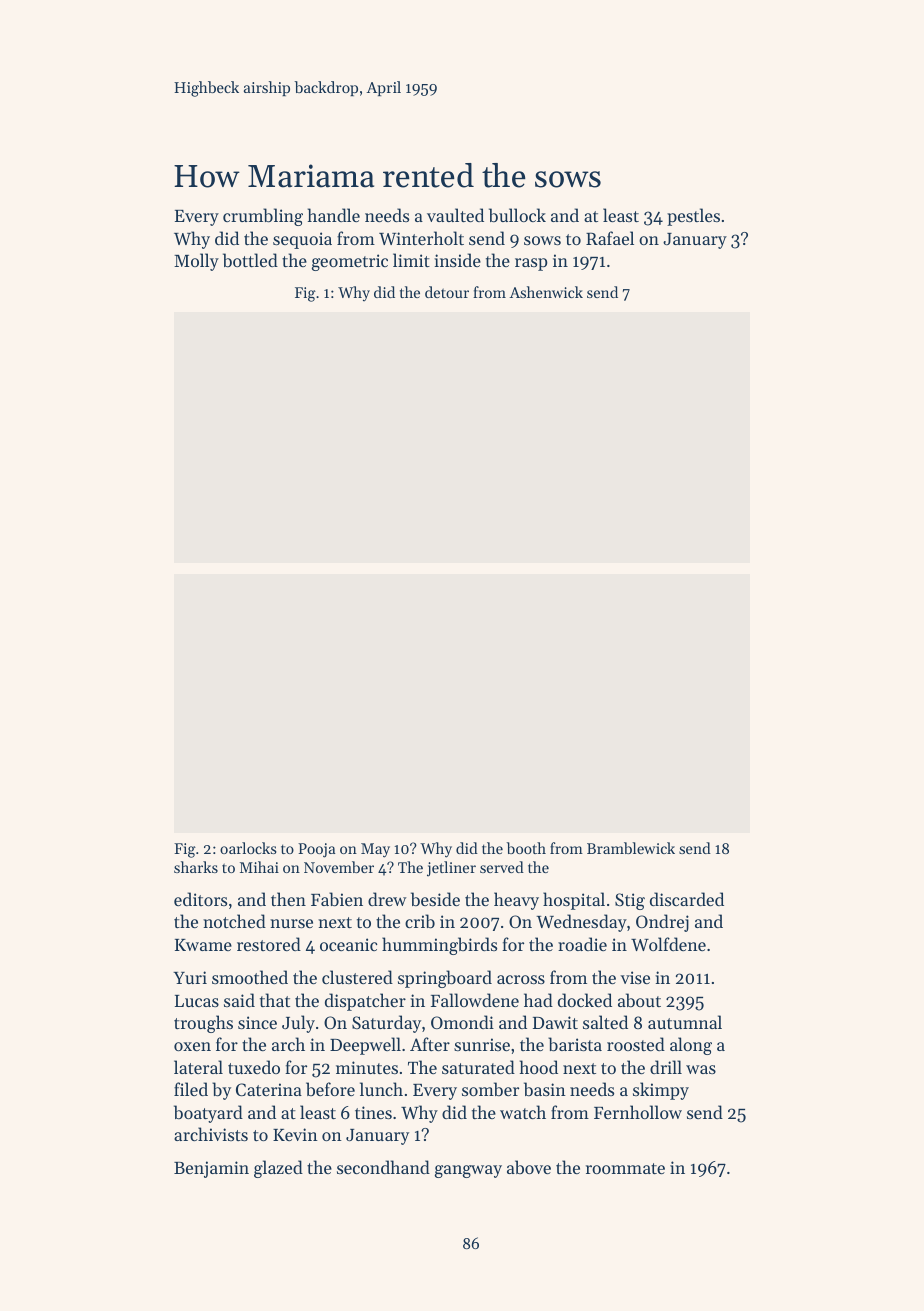  I want to click on Pooja, so click(316, 850).
